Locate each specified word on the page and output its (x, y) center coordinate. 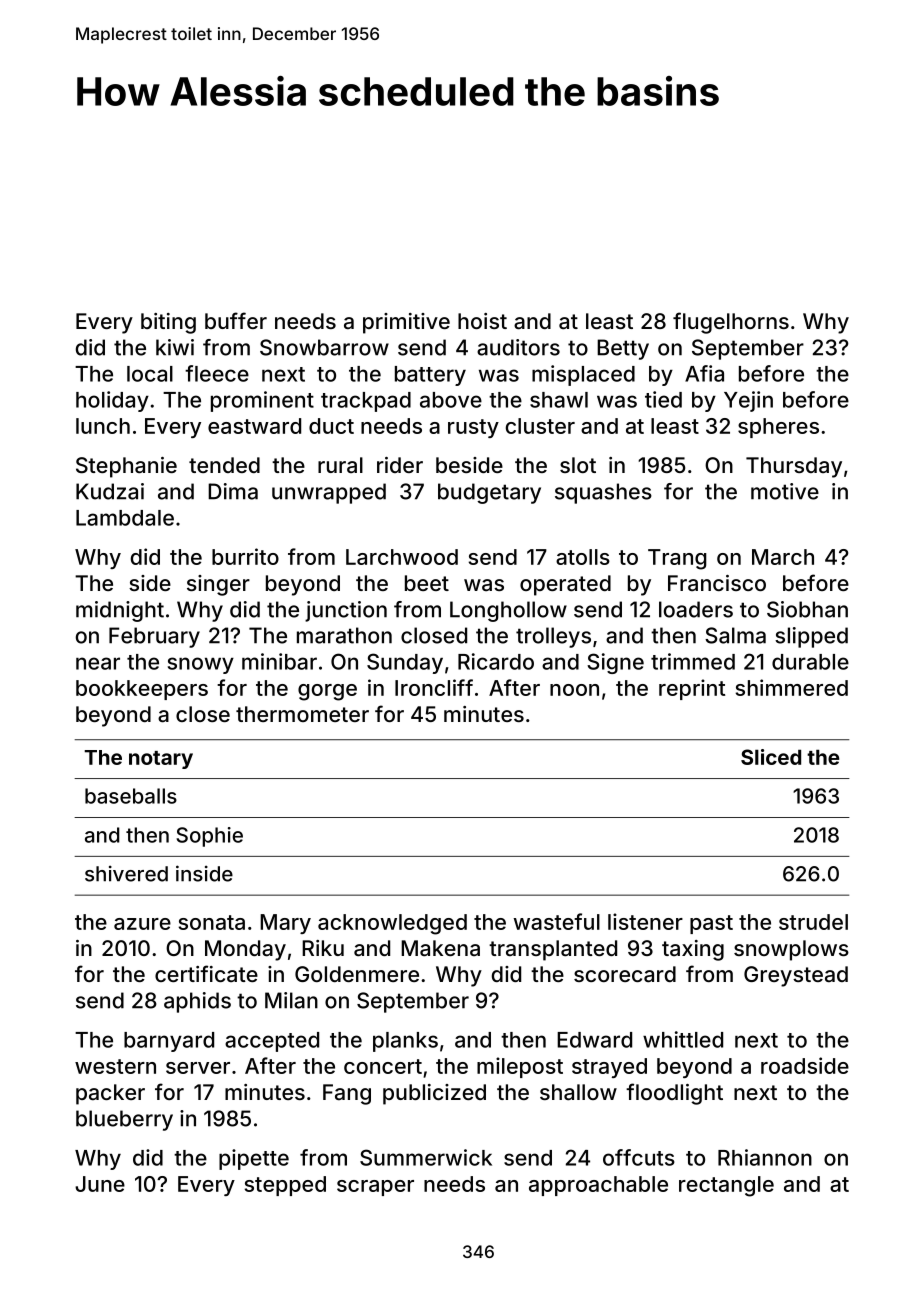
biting (168, 323)
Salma (735, 635)
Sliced (771, 757)
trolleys (553, 637)
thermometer (302, 714)
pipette (254, 1159)
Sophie (209, 837)
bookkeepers (142, 690)
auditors (518, 347)
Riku (323, 948)
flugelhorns (731, 323)
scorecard (625, 974)
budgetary (489, 493)
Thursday (794, 467)
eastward (254, 426)
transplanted (553, 950)
